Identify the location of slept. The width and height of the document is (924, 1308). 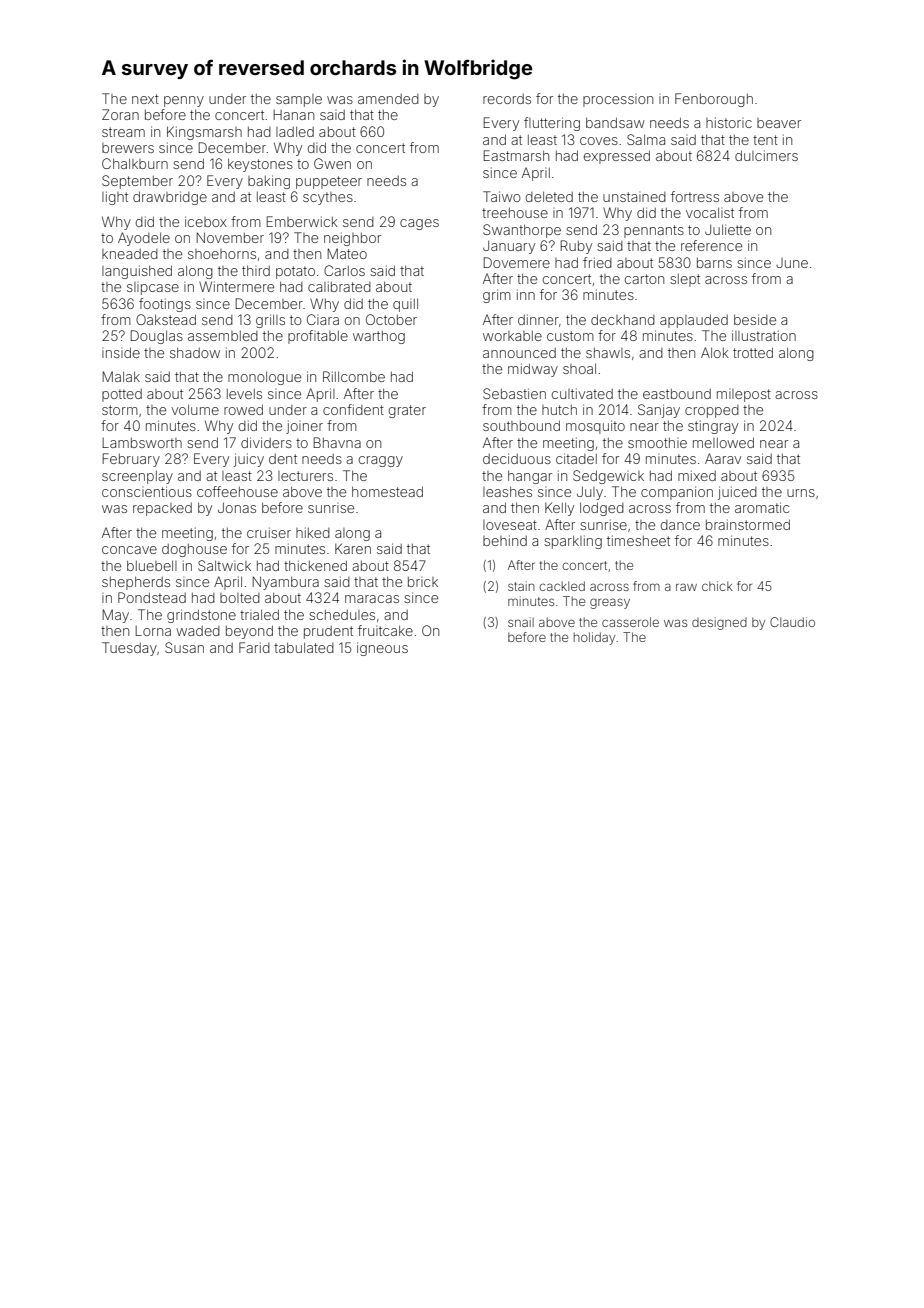
(685, 280).
